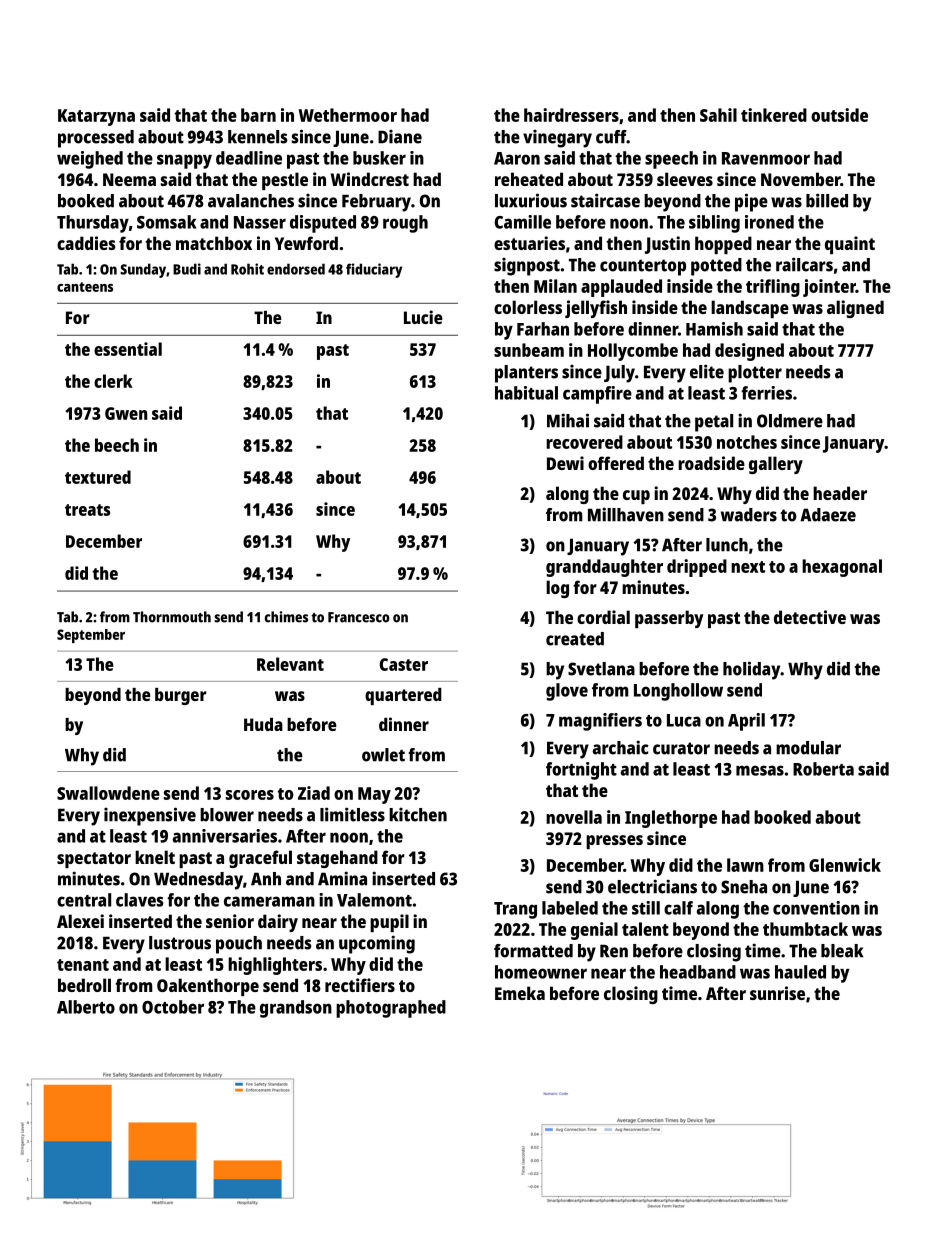 The height and width of the screenshot is (1233, 952). Describe the element at coordinates (671, 819) in the screenshot. I see `Inglethorpe` at that location.
